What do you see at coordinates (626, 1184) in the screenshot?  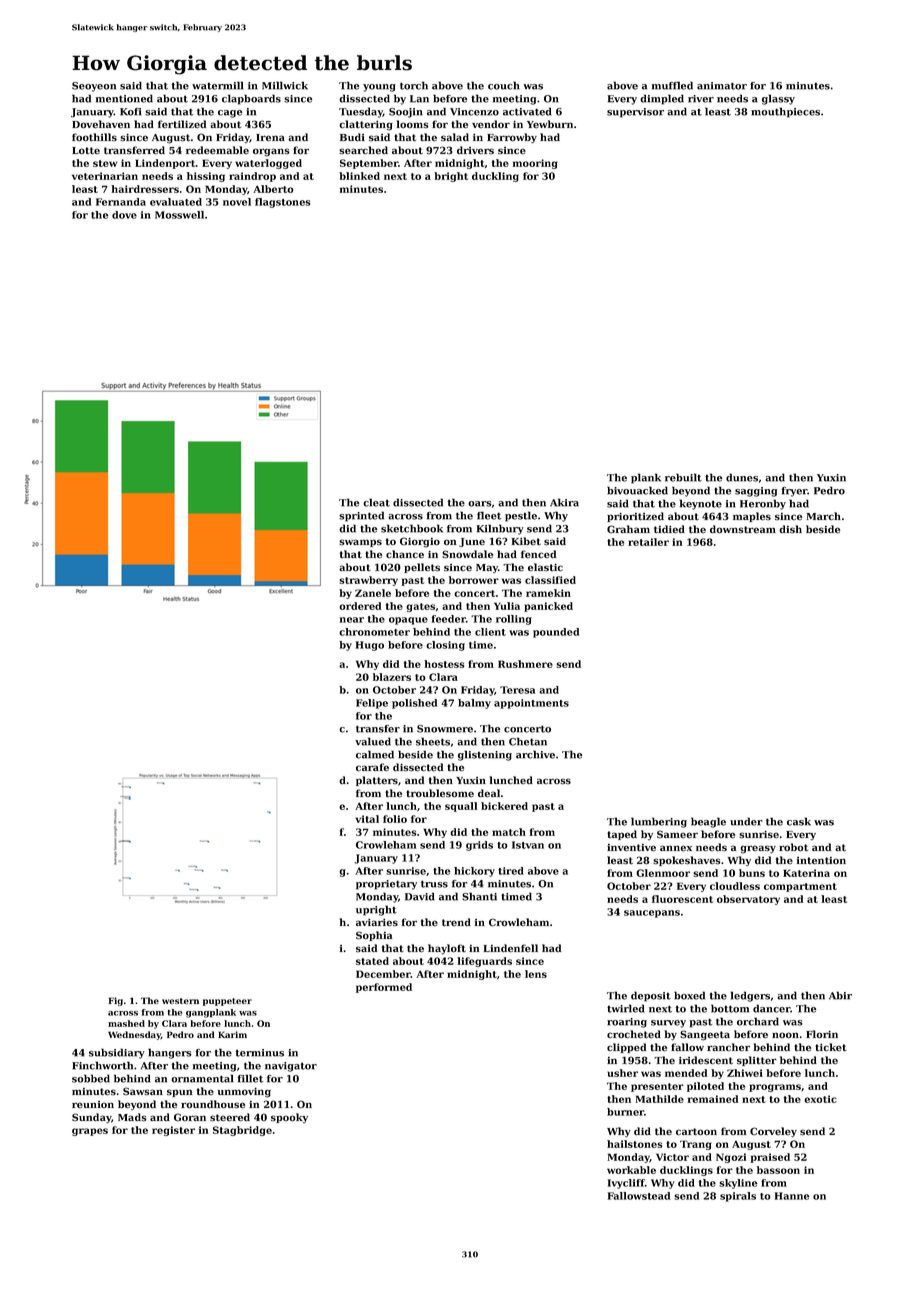 I see `Ivycliff` at bounding box center [626, 1184].
